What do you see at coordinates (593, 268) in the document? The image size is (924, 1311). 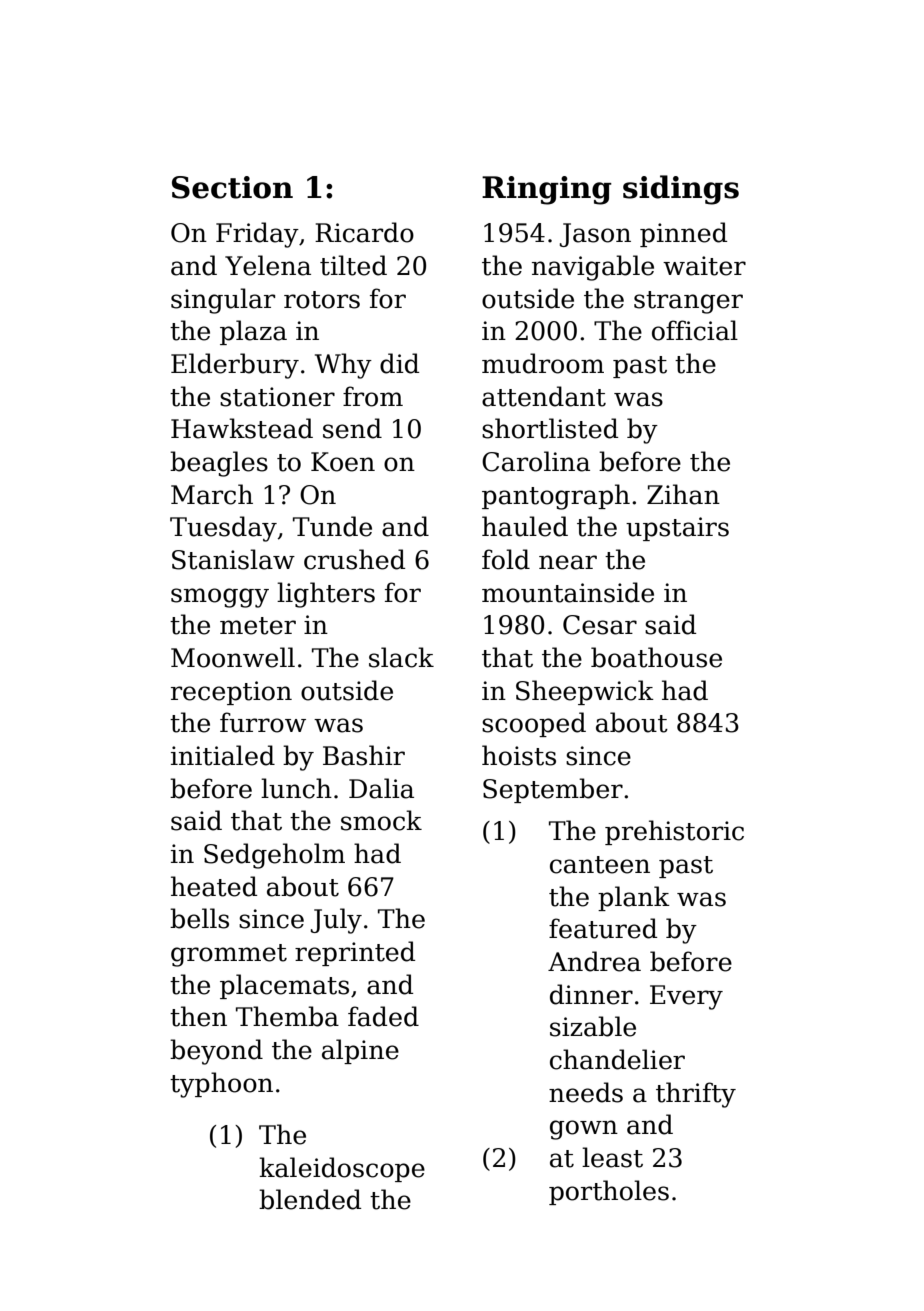 I see `navigable` at bounding box center [593, 268].
